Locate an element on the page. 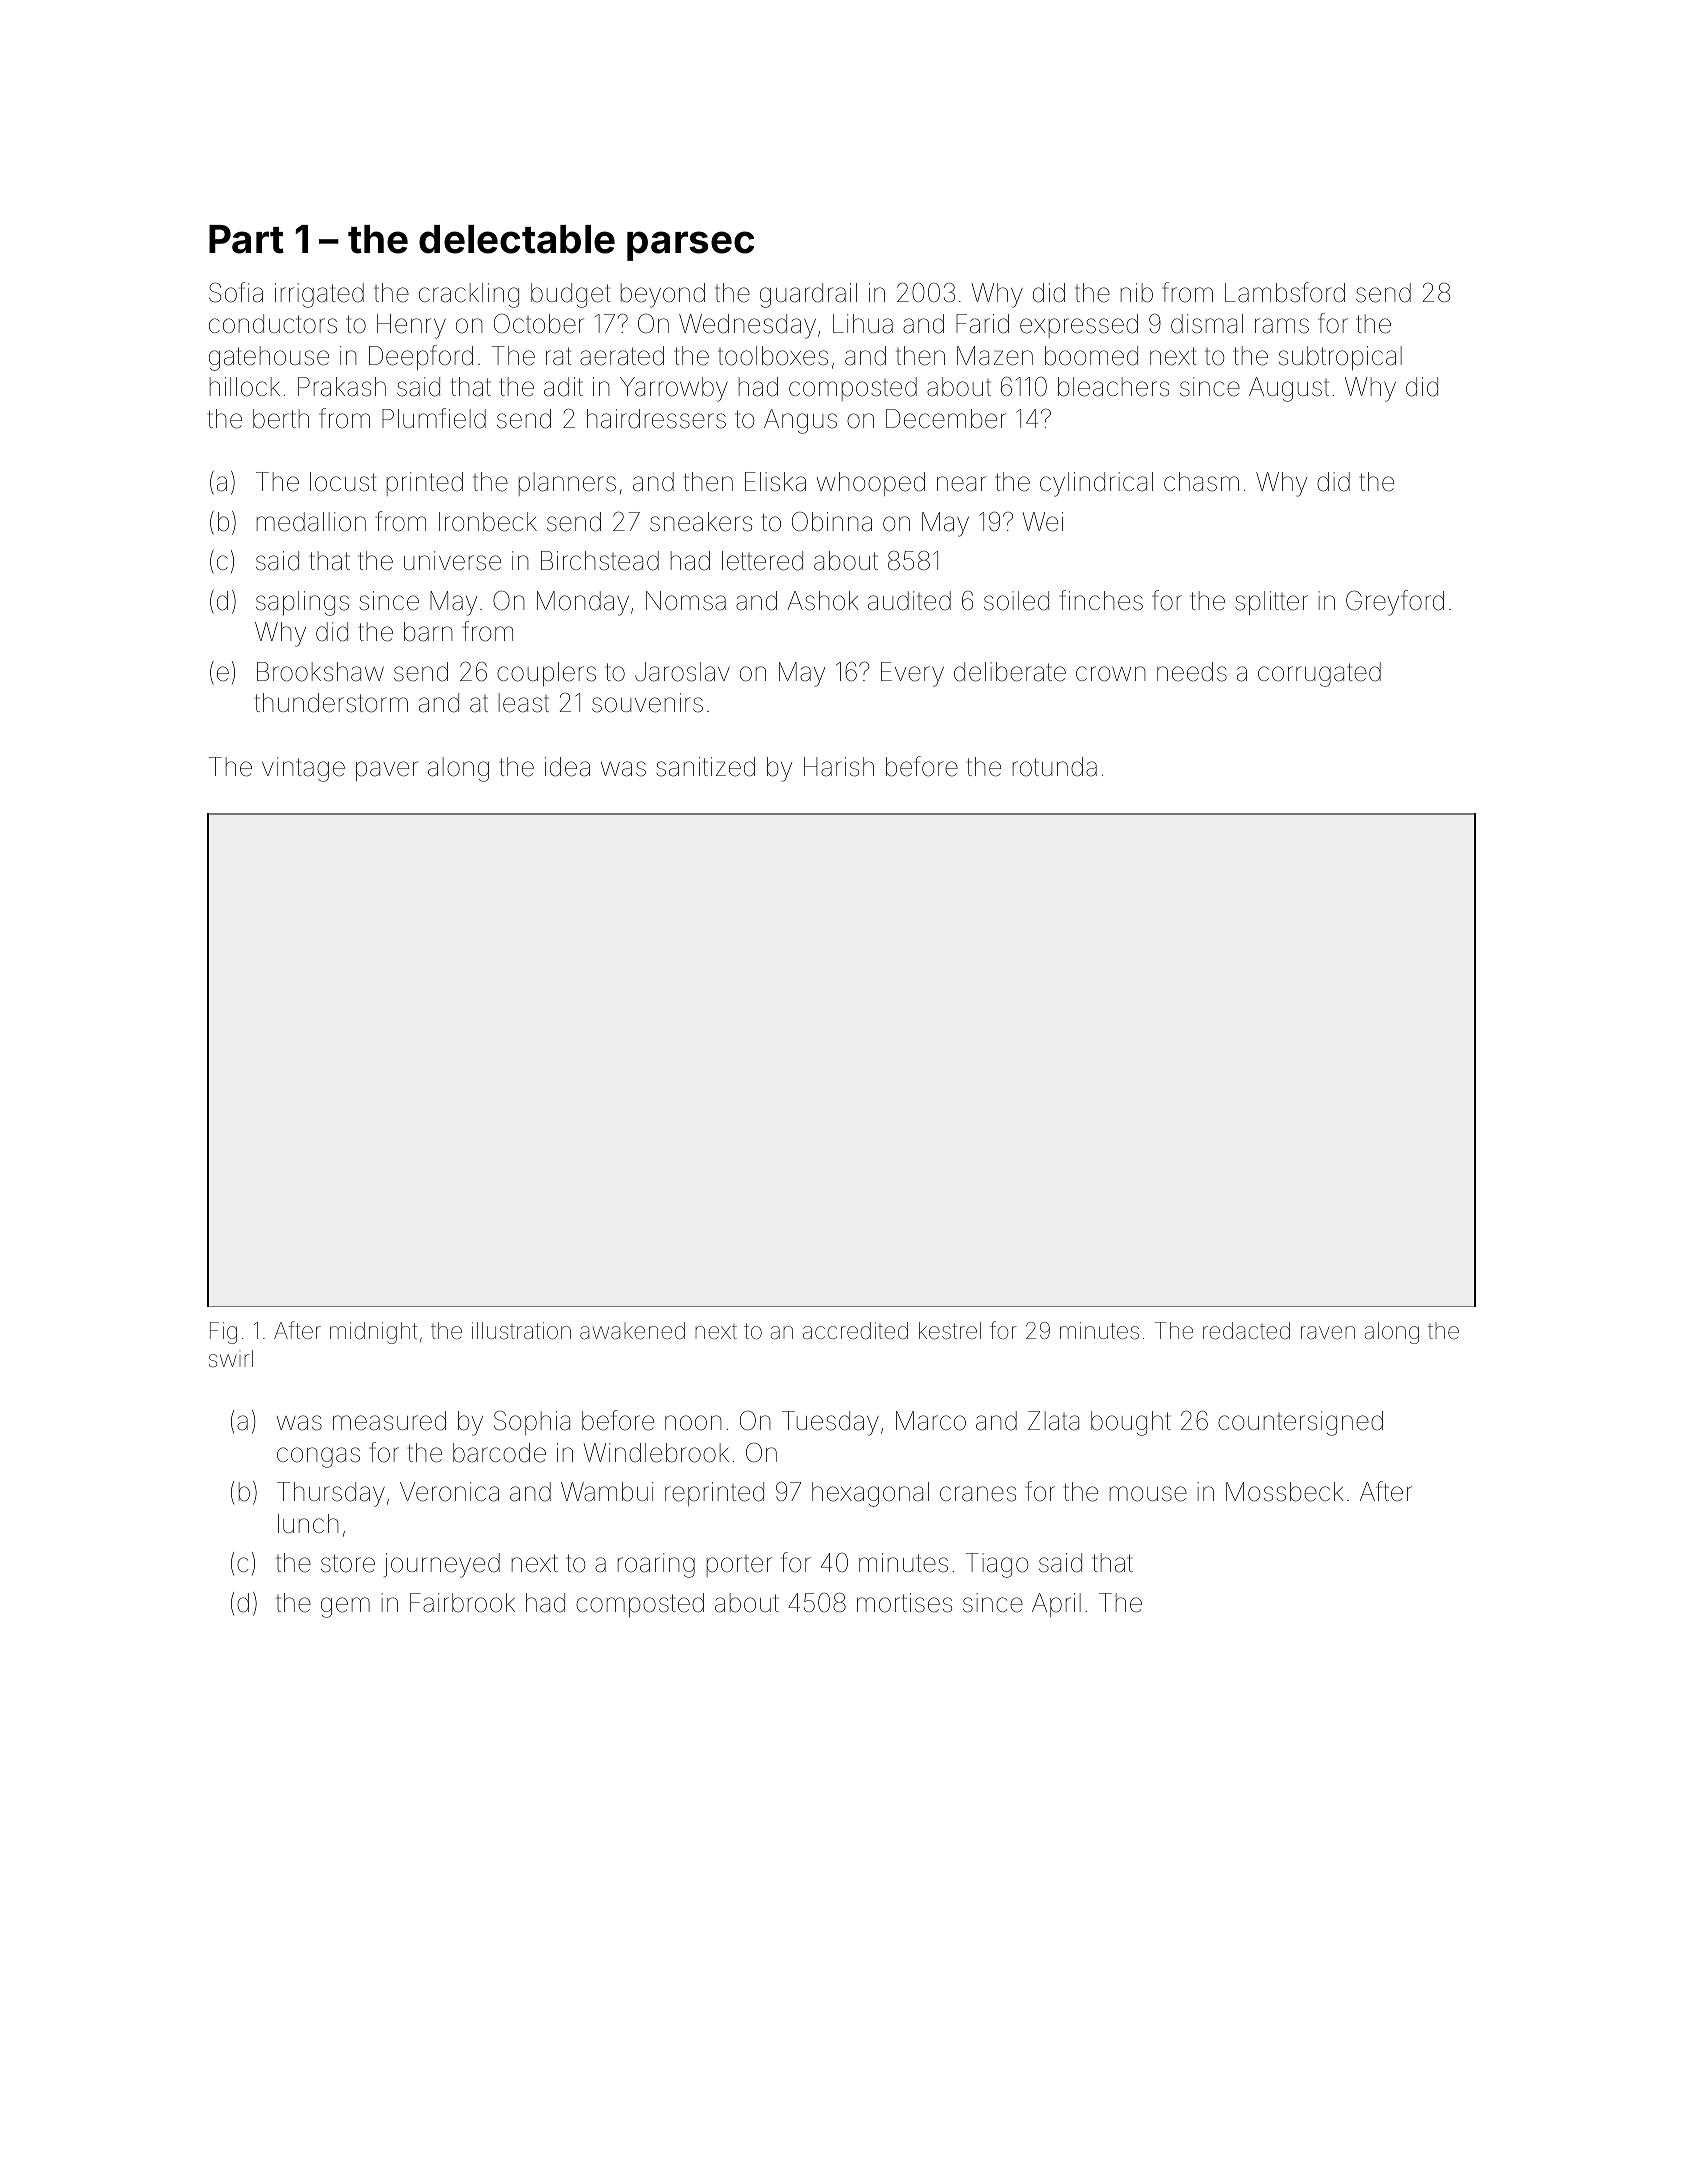 The width and height of the document is (1683, 2178). corrugated is located at coordinates (1319, 674).
